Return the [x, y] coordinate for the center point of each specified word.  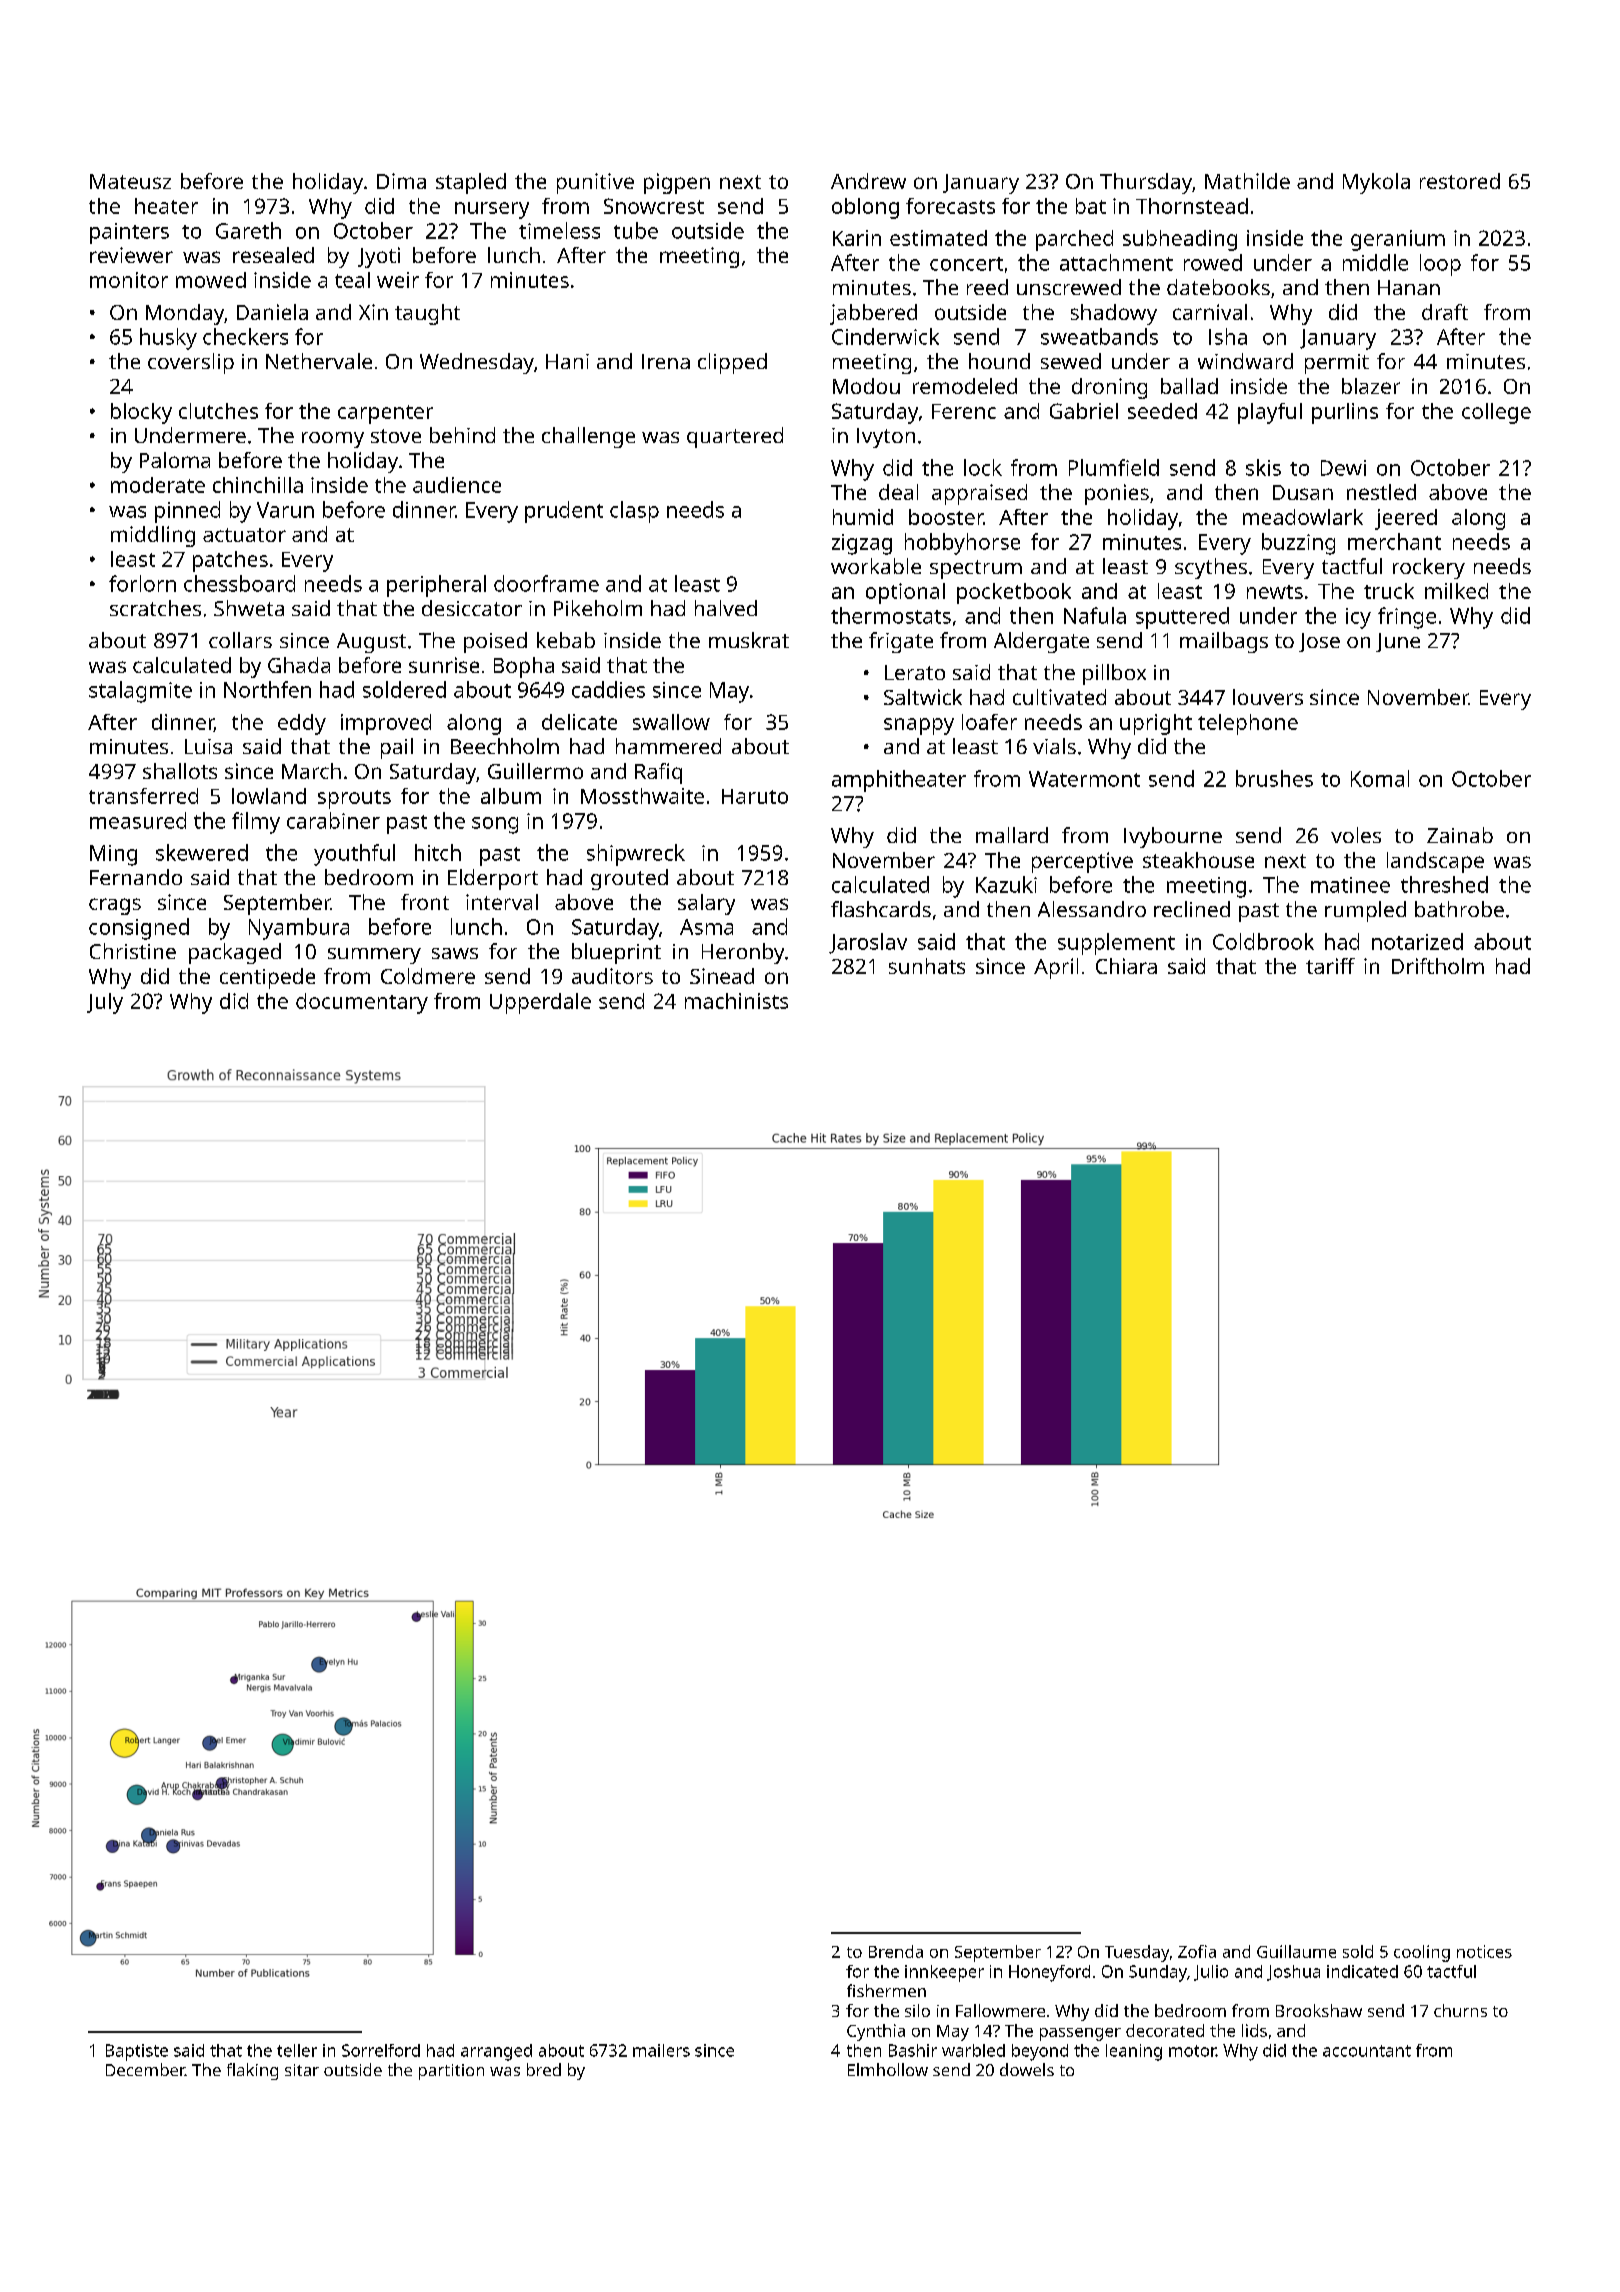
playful [1270, 413]
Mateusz [130, 181]
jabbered [873, 314]
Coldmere [428, 976]
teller [297, 2050]
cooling [1422, 1953]
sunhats [927, 966]
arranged [496, 2052]
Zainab [1460, 835]
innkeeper [944, 1973]
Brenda [896, 1951]
